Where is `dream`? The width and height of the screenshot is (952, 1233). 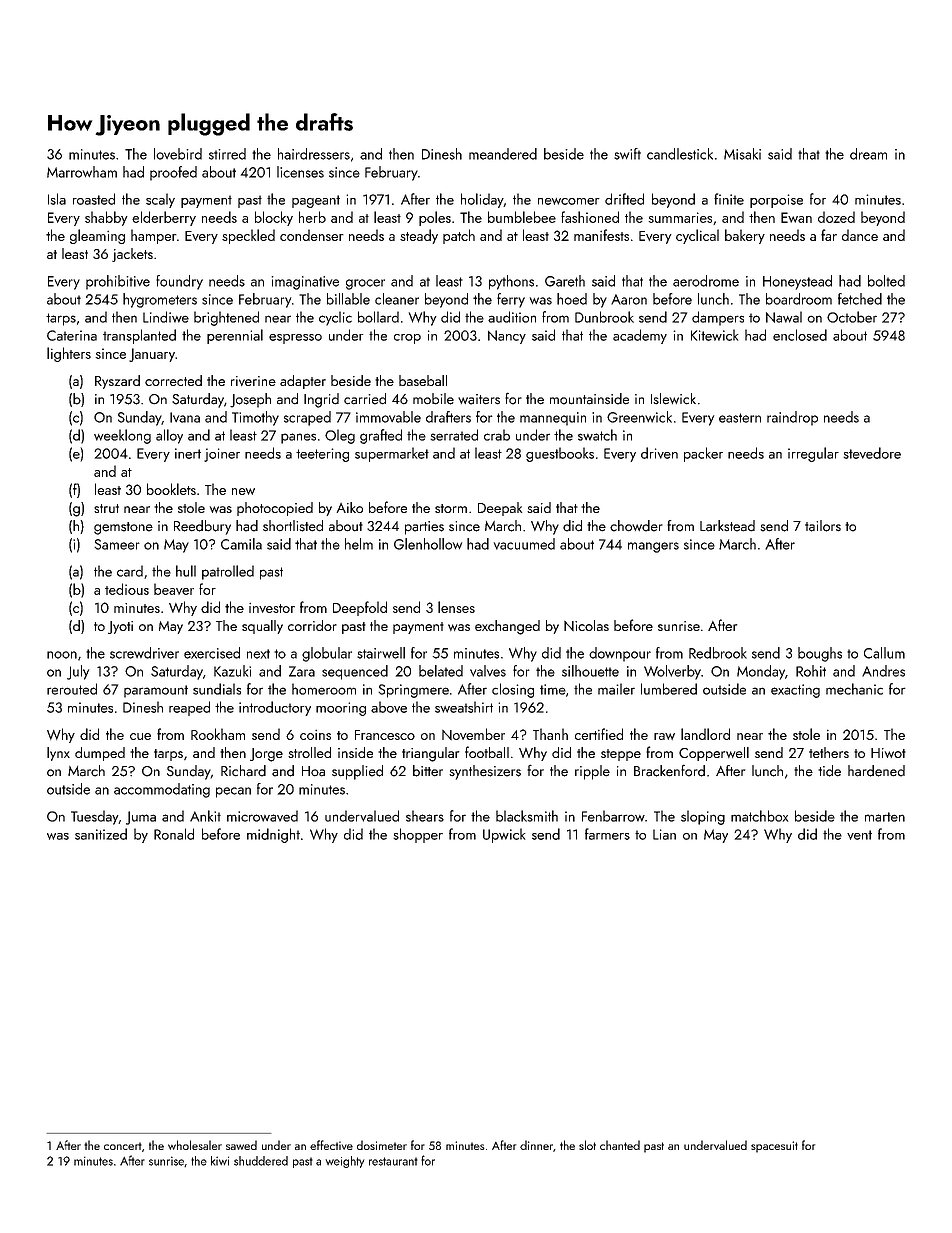 dream is located at coordinates (868, 154).
